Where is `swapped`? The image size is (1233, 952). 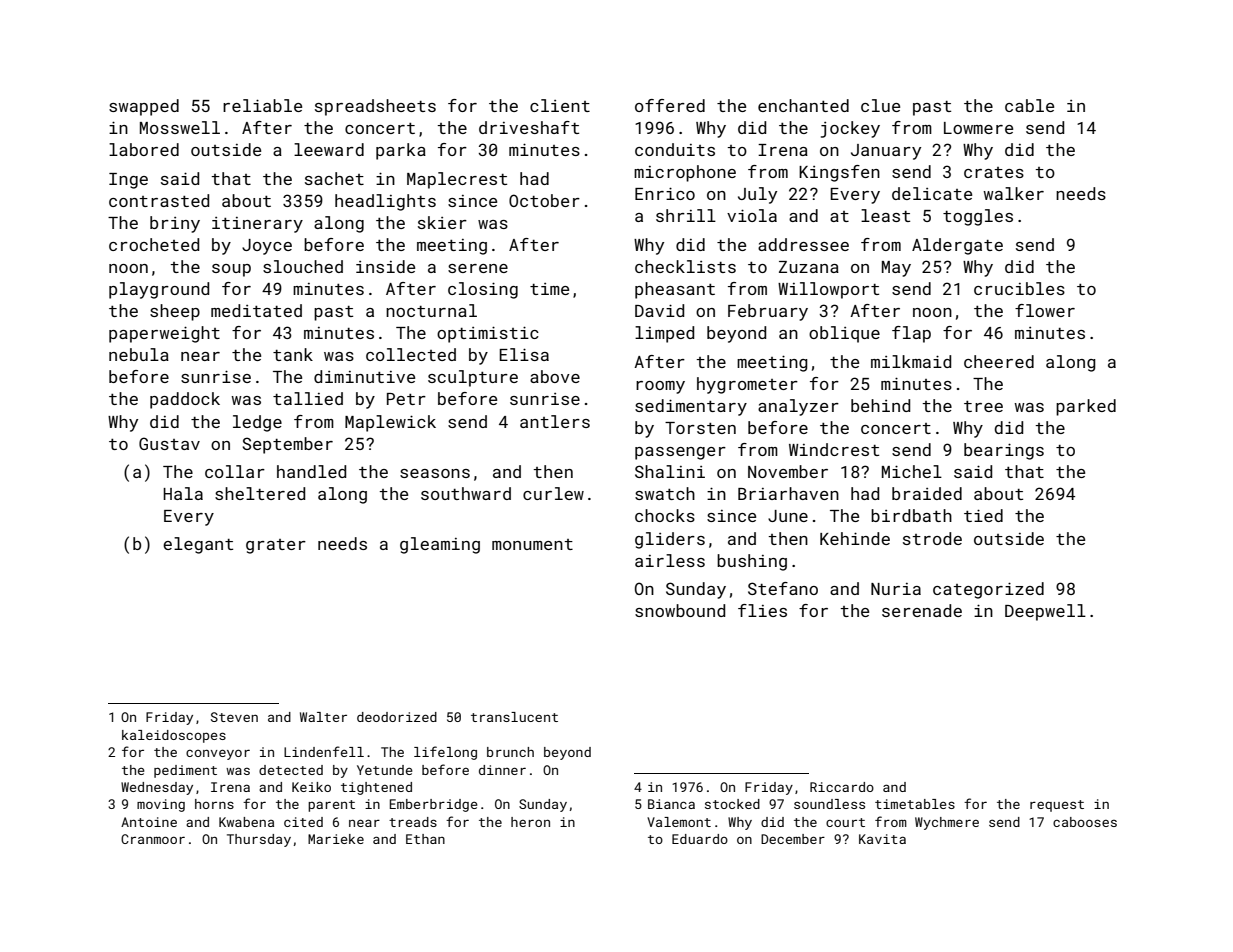 swapped is located at coordinates (144, 107).
